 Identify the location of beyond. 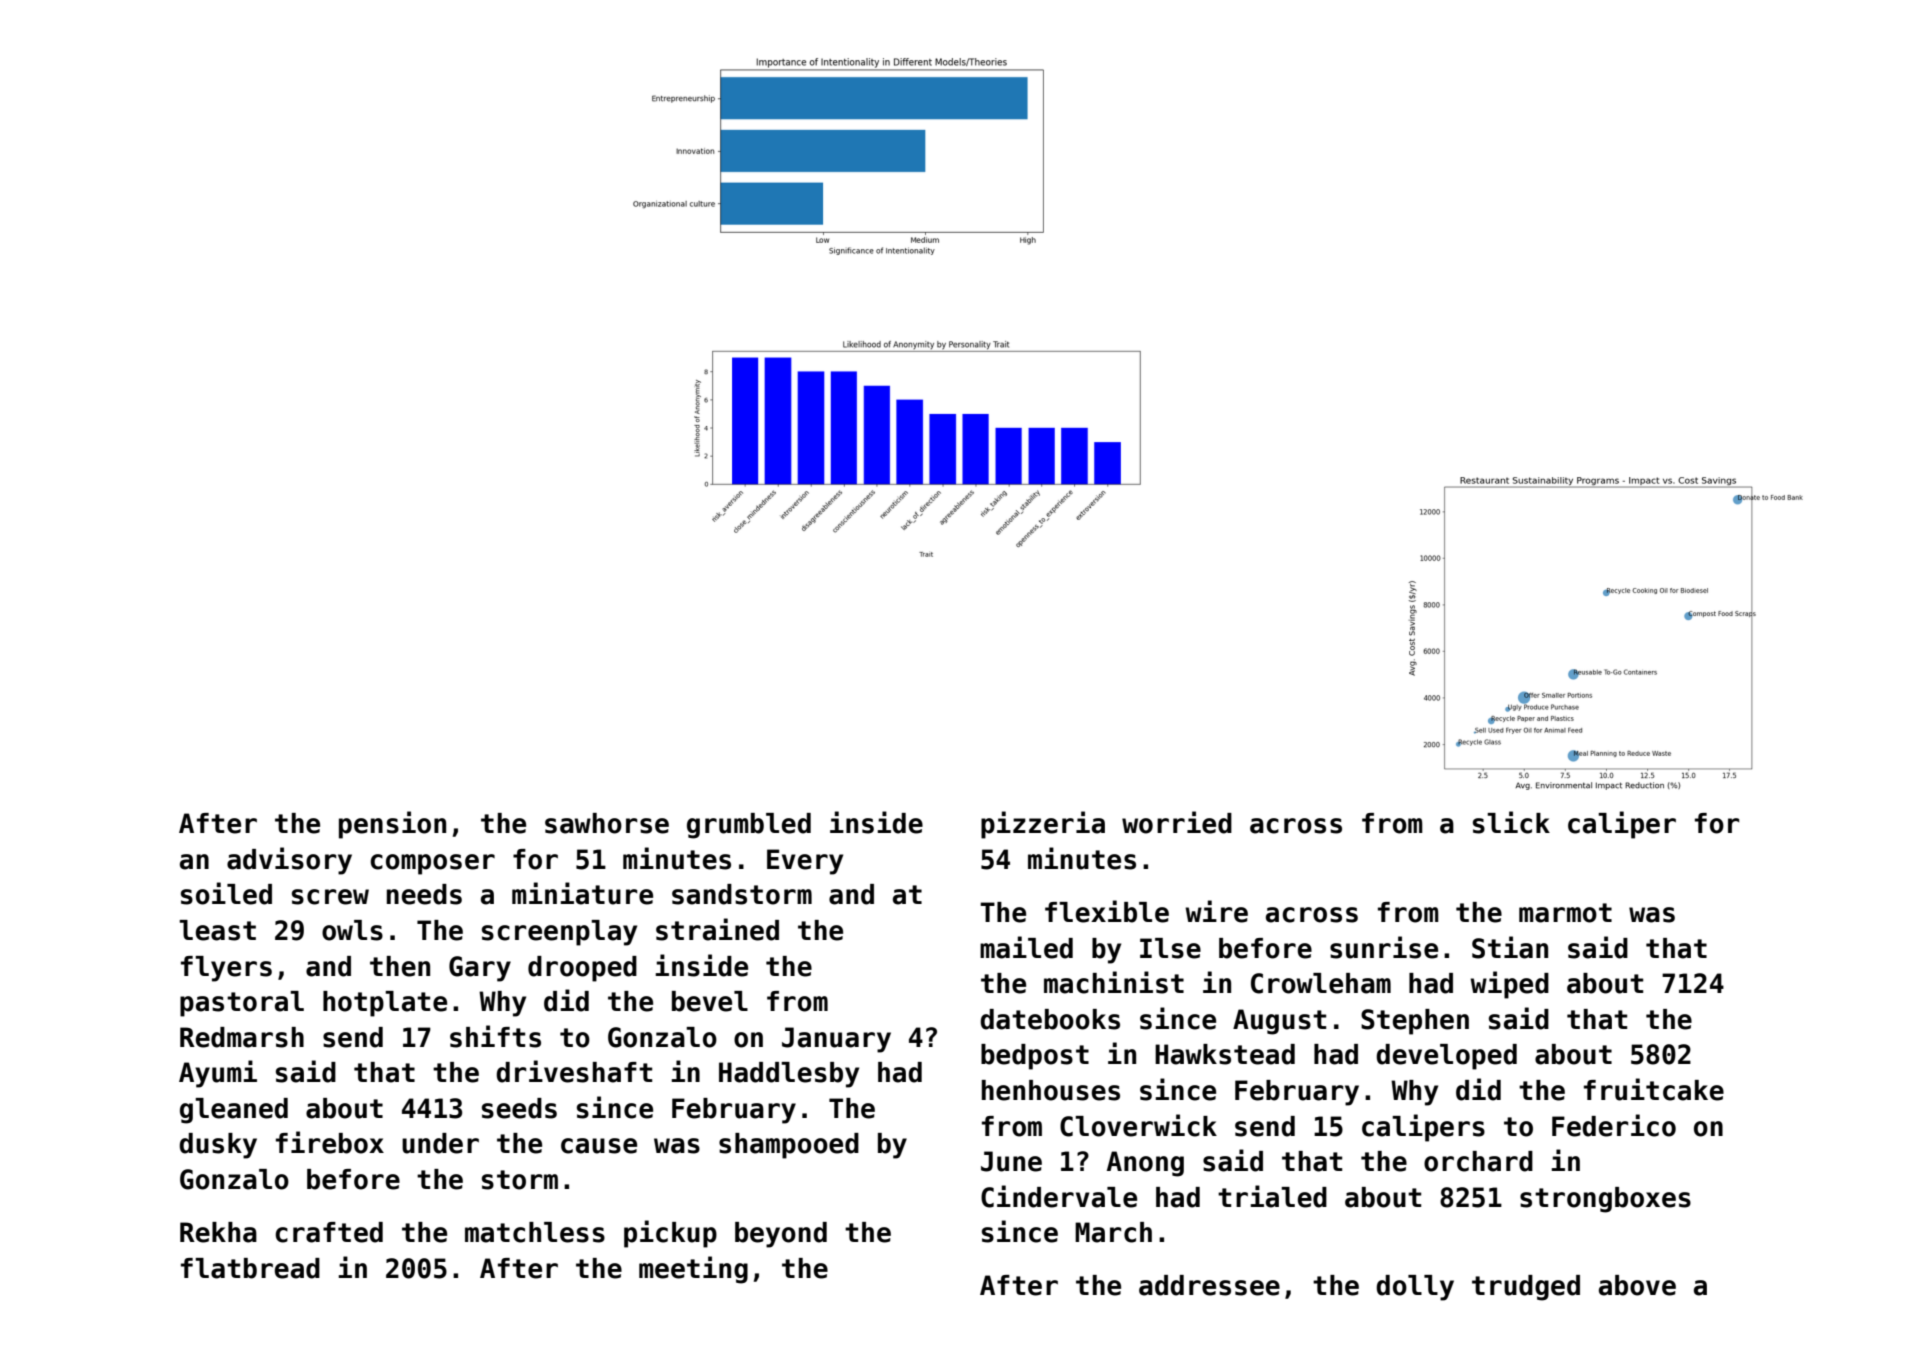
(781, 1235).
